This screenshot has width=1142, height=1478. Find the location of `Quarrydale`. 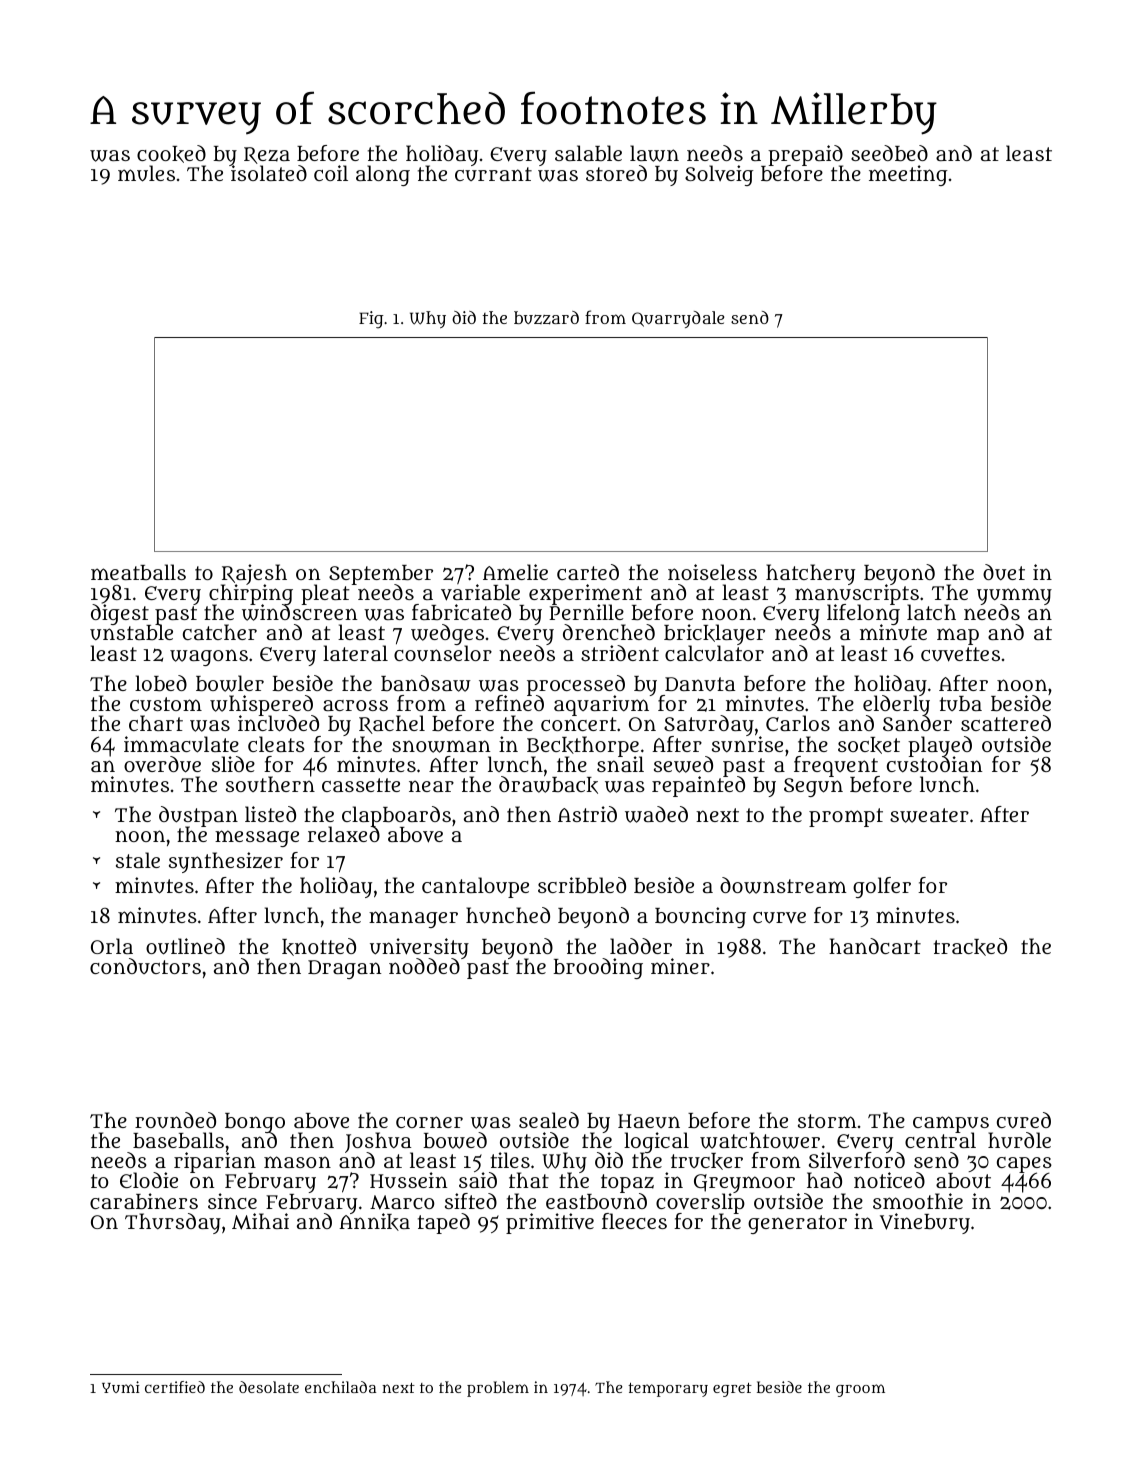

Quarrydale is located at coordinates (678, 319).
